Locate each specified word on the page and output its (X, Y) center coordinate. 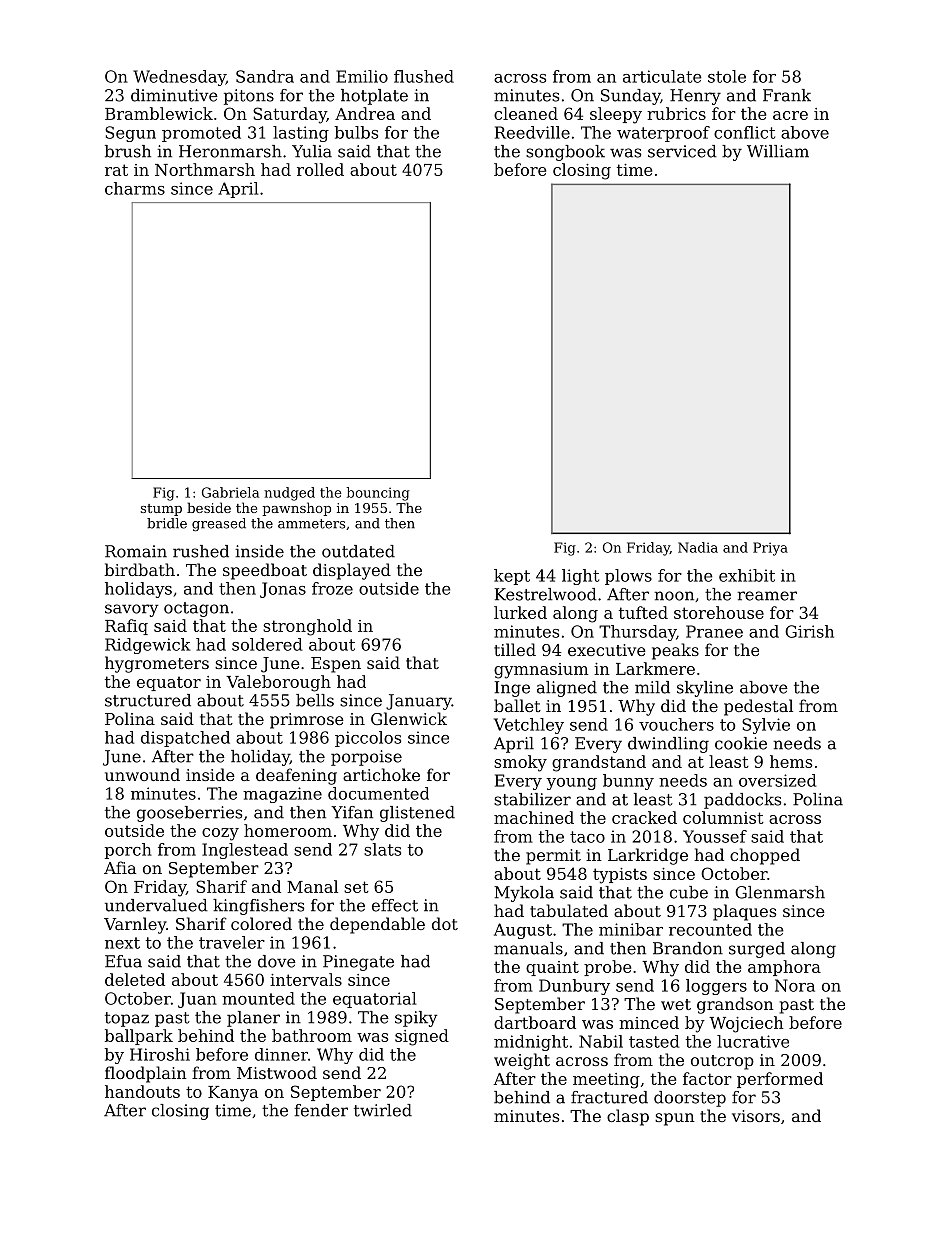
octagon (196, 609)
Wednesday (179, 78)
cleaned (526, 113)
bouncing (378, 494)
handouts (142, 1091)
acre (790, 115)
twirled (383, 1110)
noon (674, 596)
